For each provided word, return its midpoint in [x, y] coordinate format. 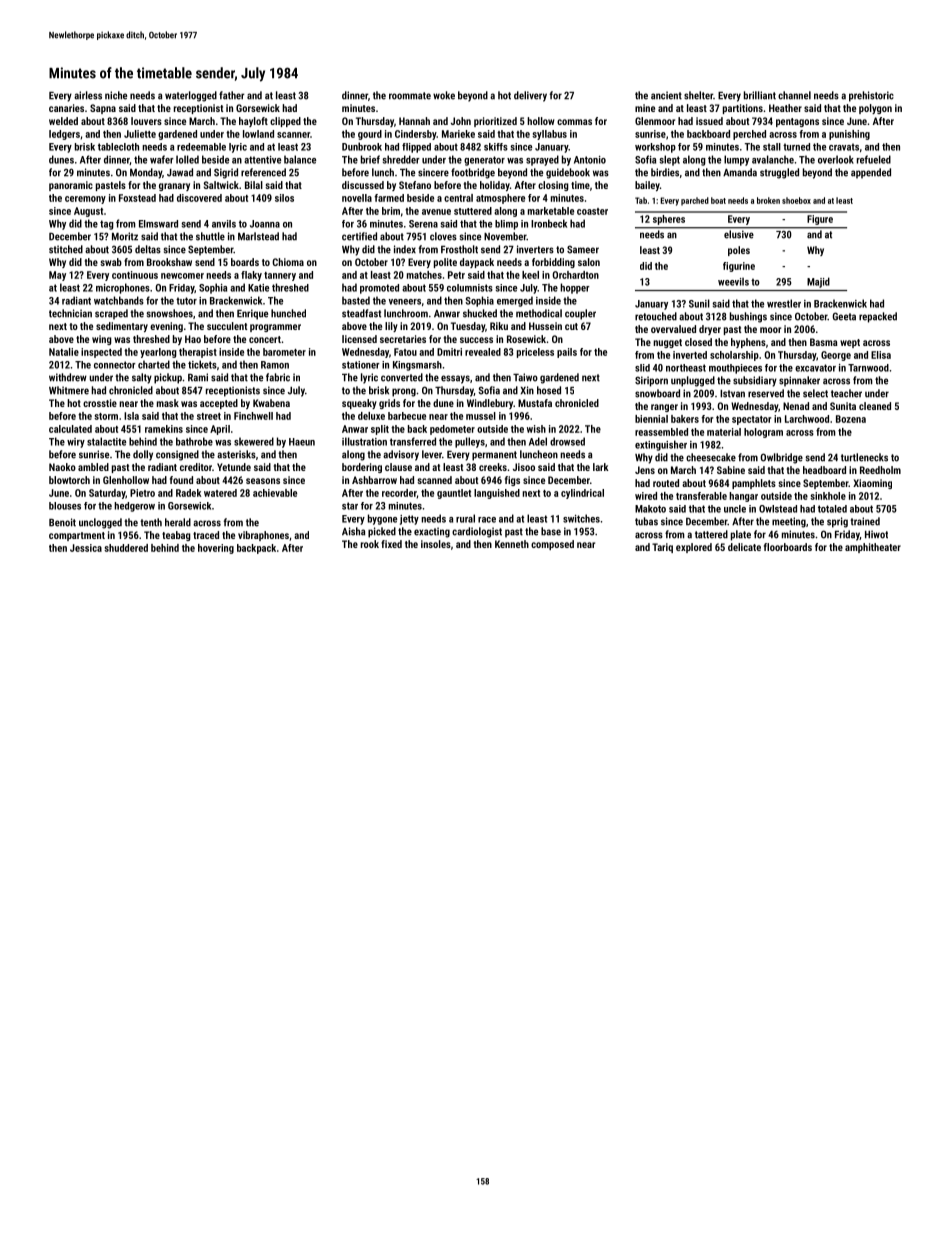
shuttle [210, 236]
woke [444, 95]
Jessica [86, 548]
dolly [143, 455]
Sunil [699, 303]
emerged [515, 301]
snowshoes [169, 313]
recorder [399, 493]
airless [88, 95]
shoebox [796, 200]
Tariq [662, 548]
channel [794, 95]
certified [359, 236]
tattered [711, 534]
